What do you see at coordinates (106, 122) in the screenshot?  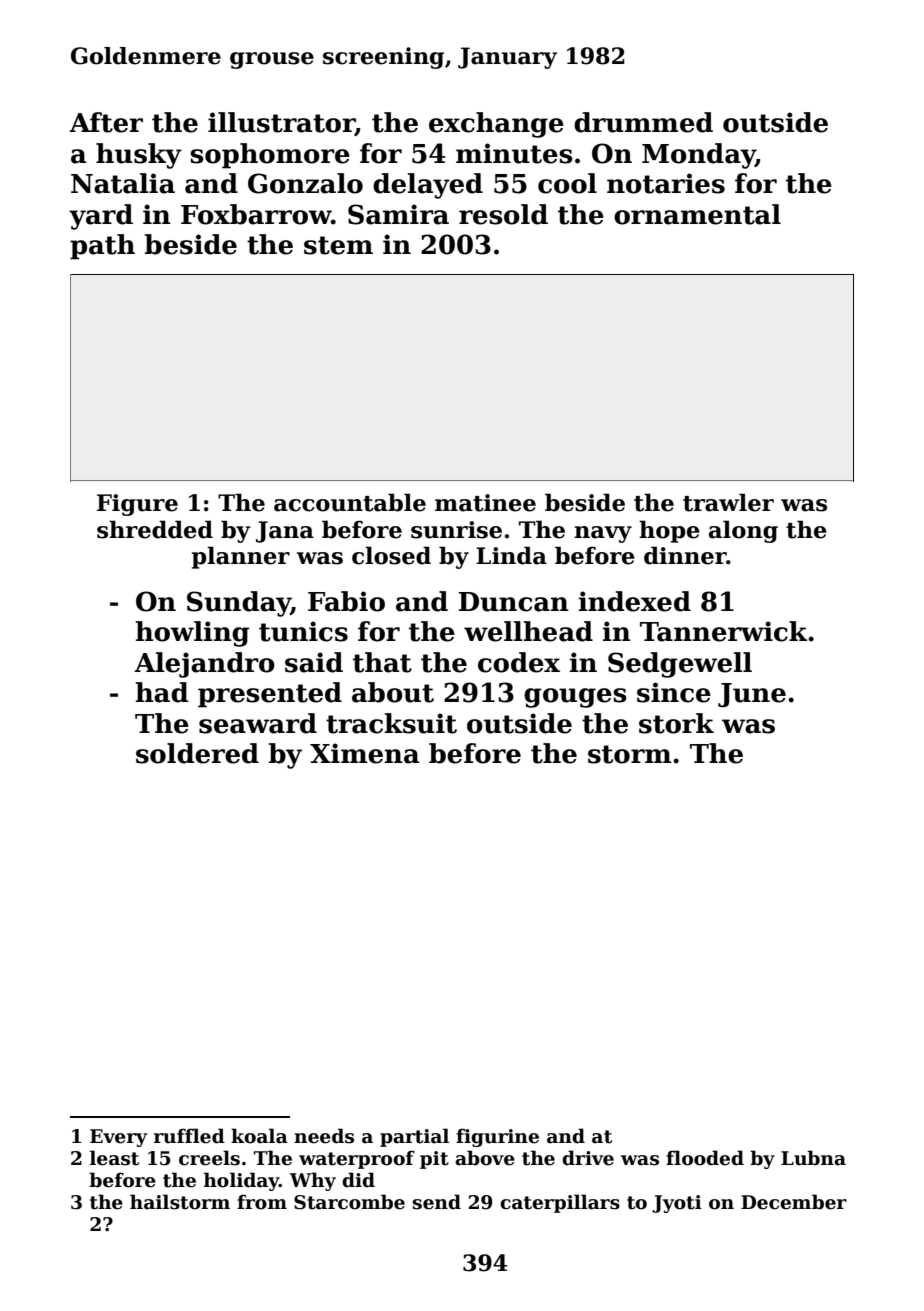 I see `After` at bounding box center [106, 122].
